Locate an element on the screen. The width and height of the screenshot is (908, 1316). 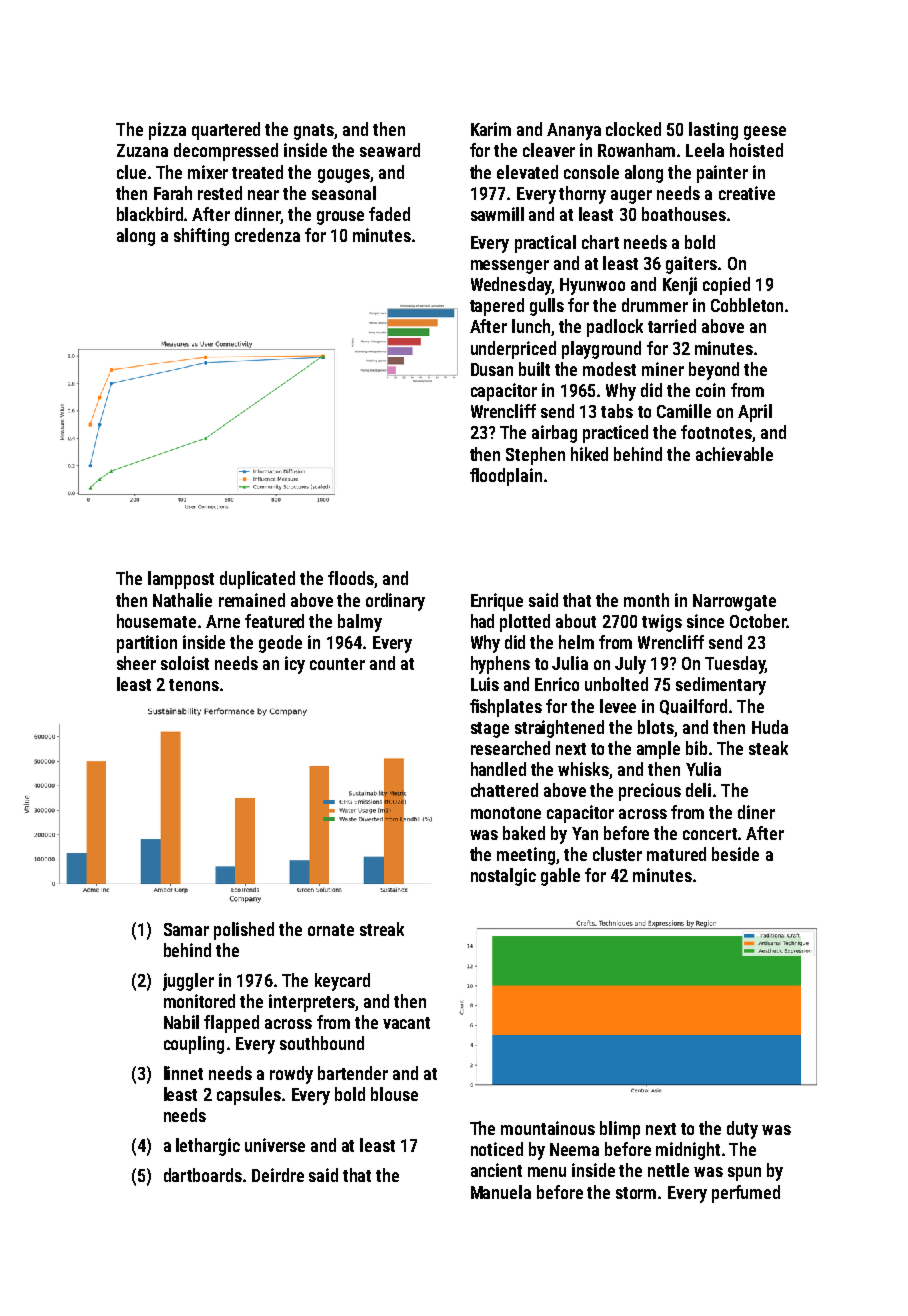
Nathalie is located at coordinates (182, 600).
